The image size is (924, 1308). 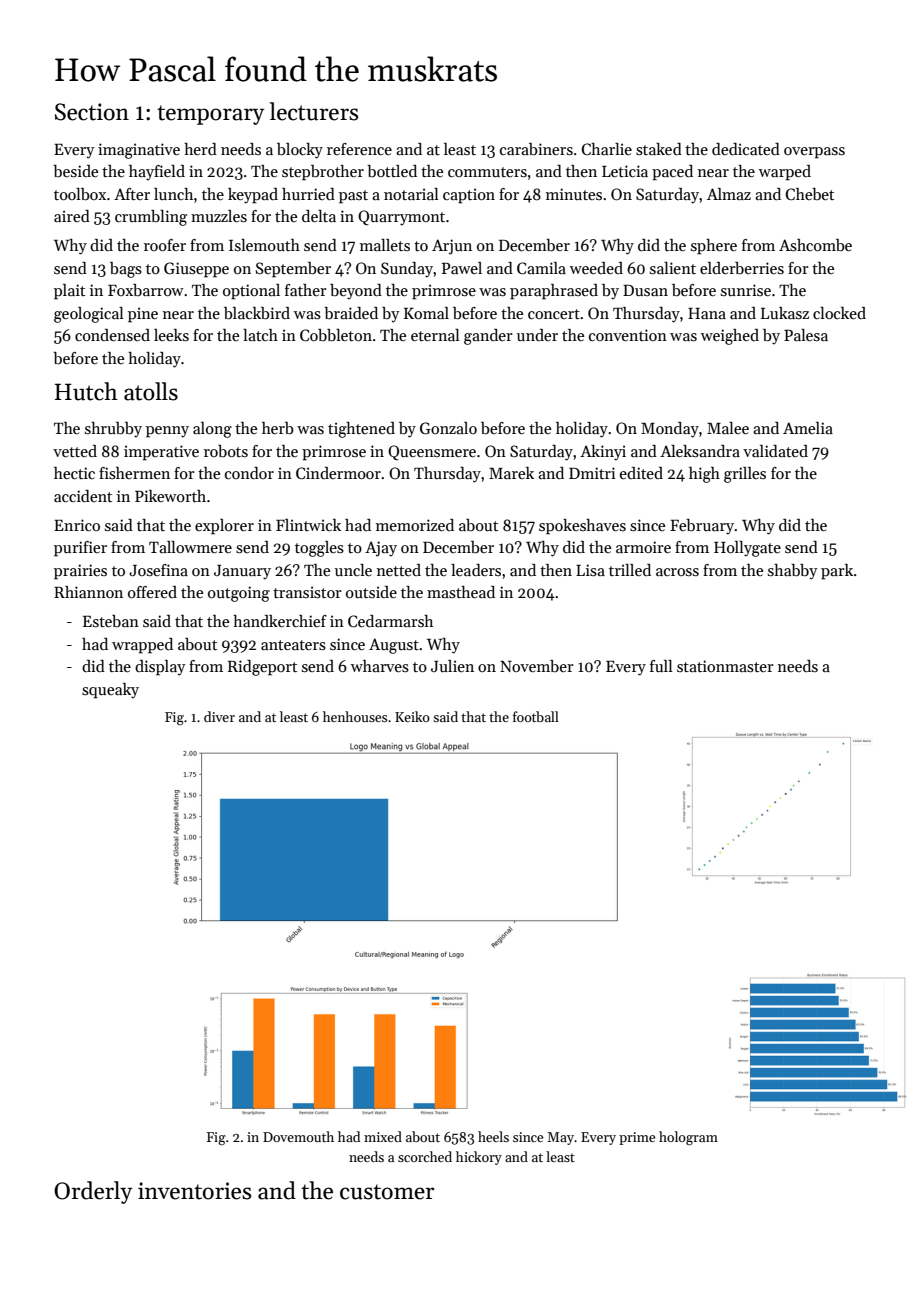 What do you see at coordinates (93, 1192) in the screenshot?
I see `Orderly` at bounding box center [93, 1192].
